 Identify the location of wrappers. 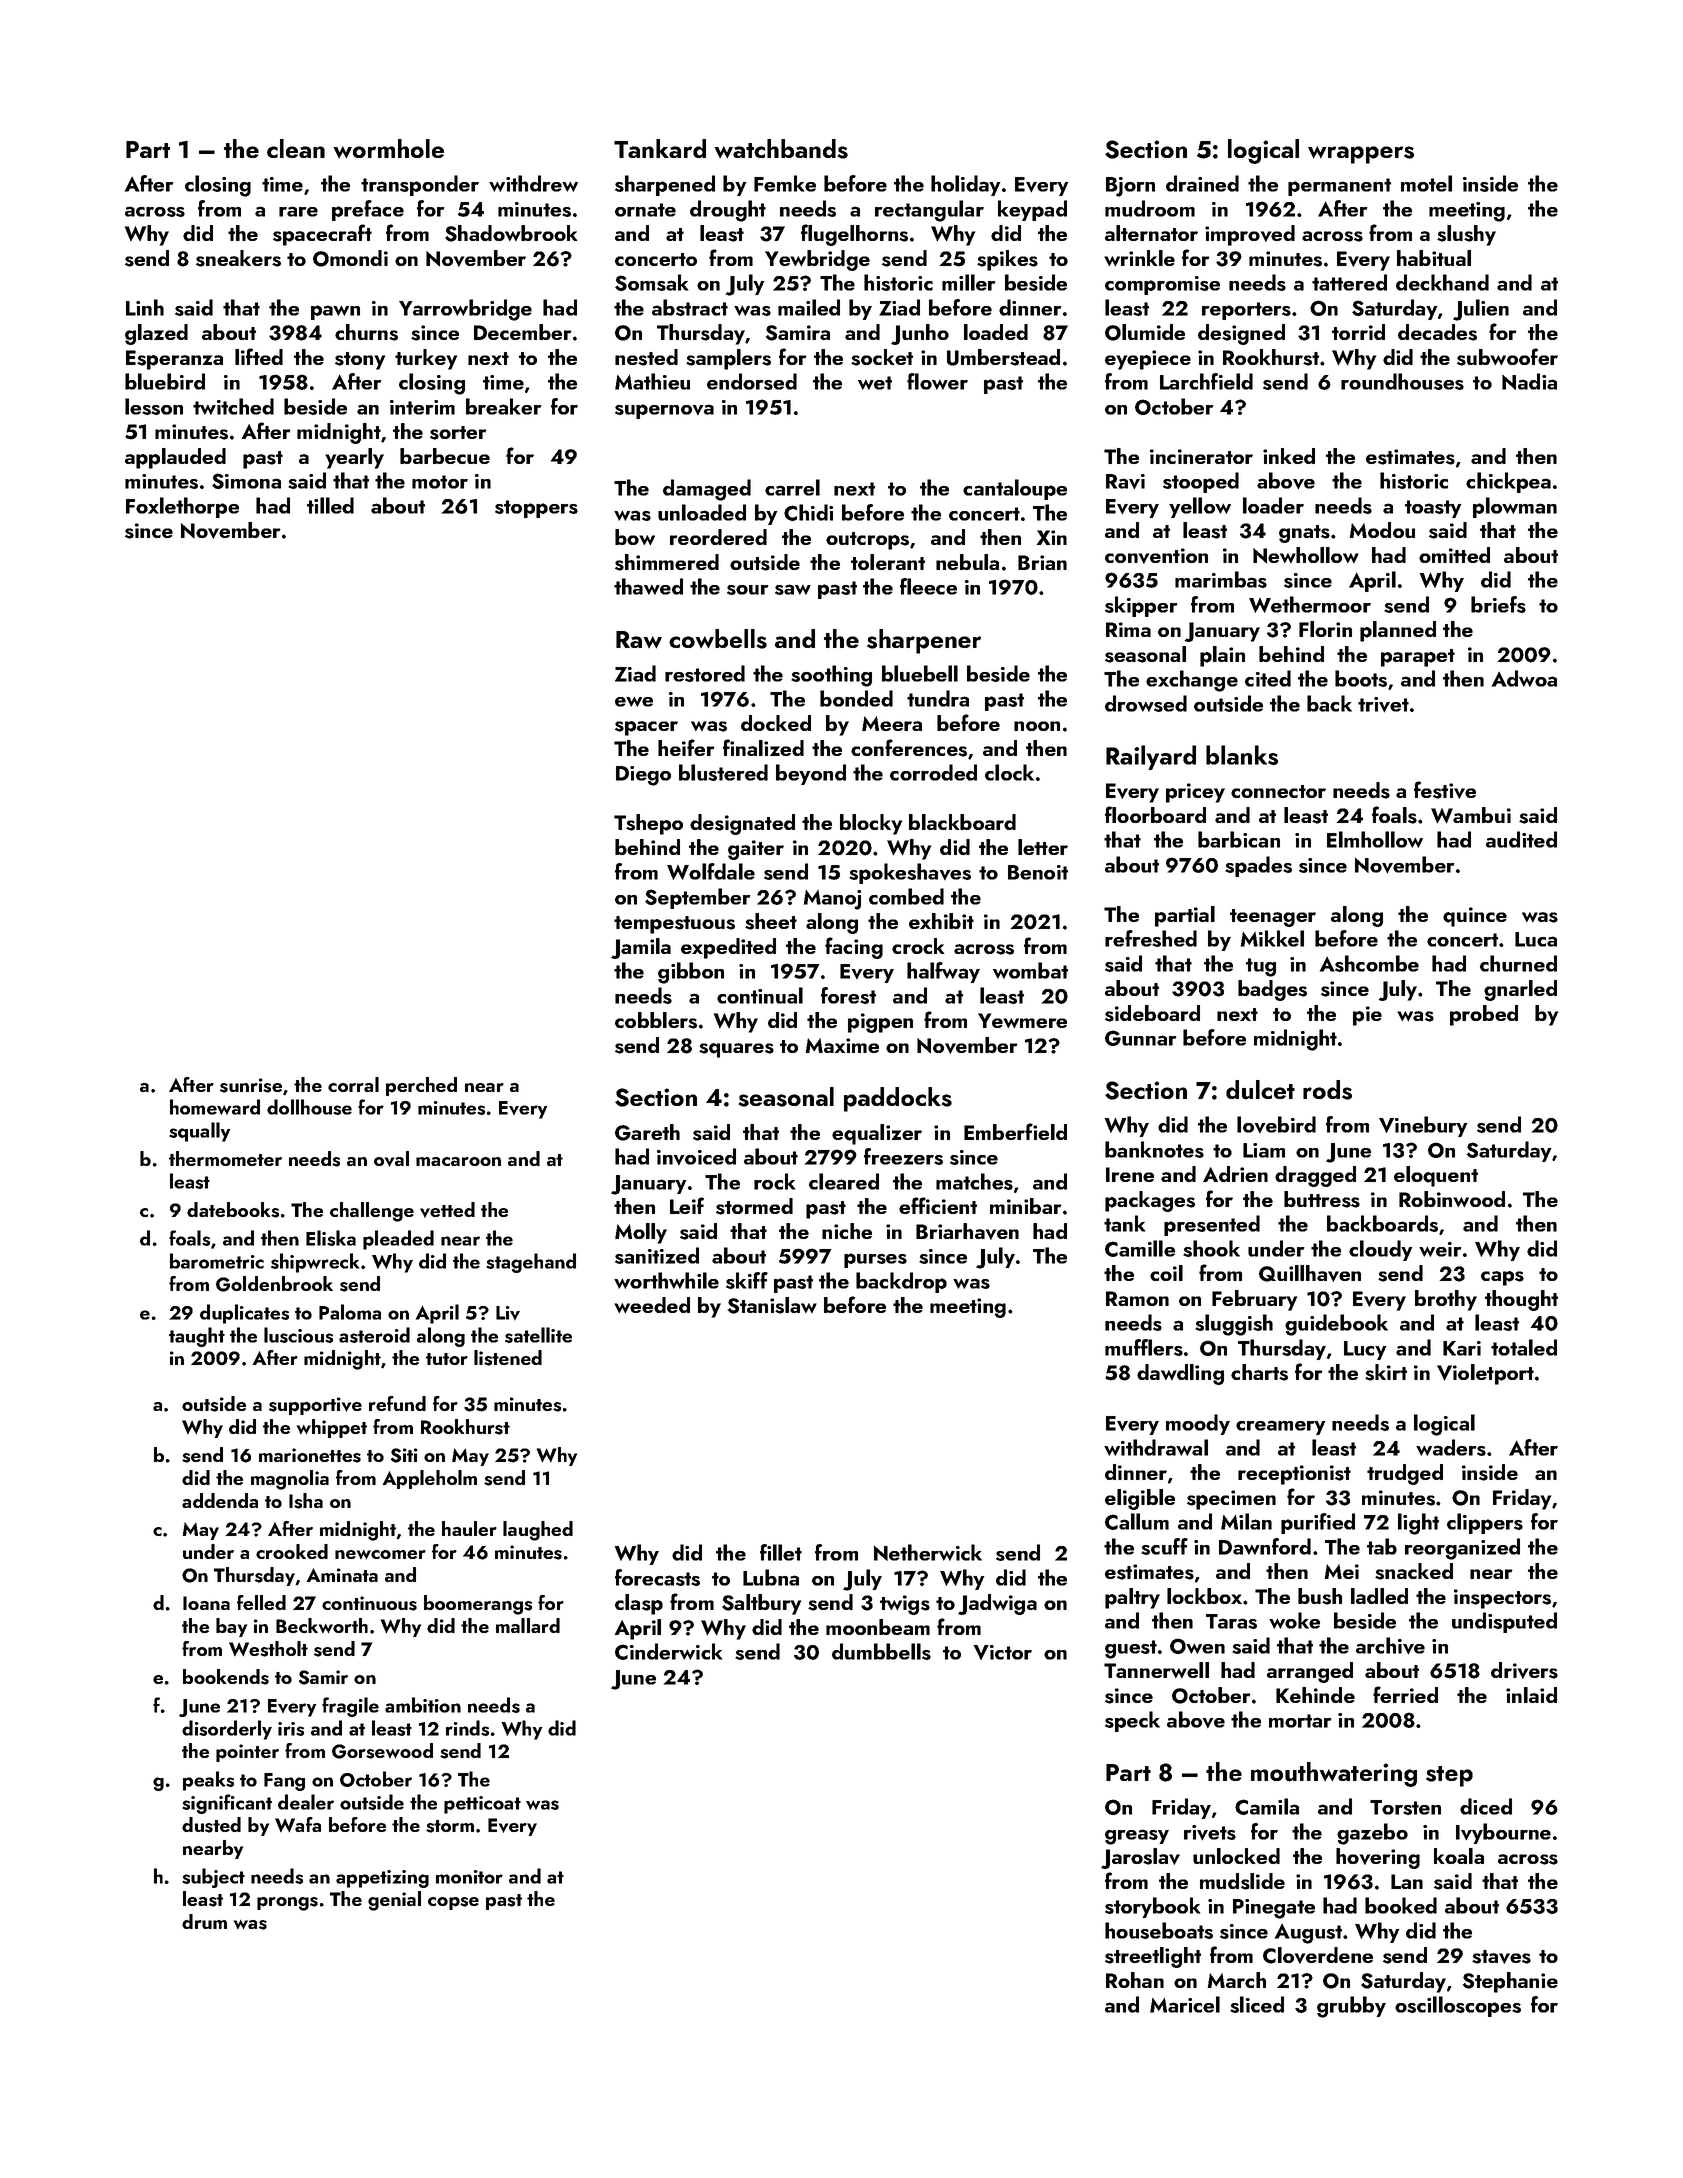
(1361, 155).
